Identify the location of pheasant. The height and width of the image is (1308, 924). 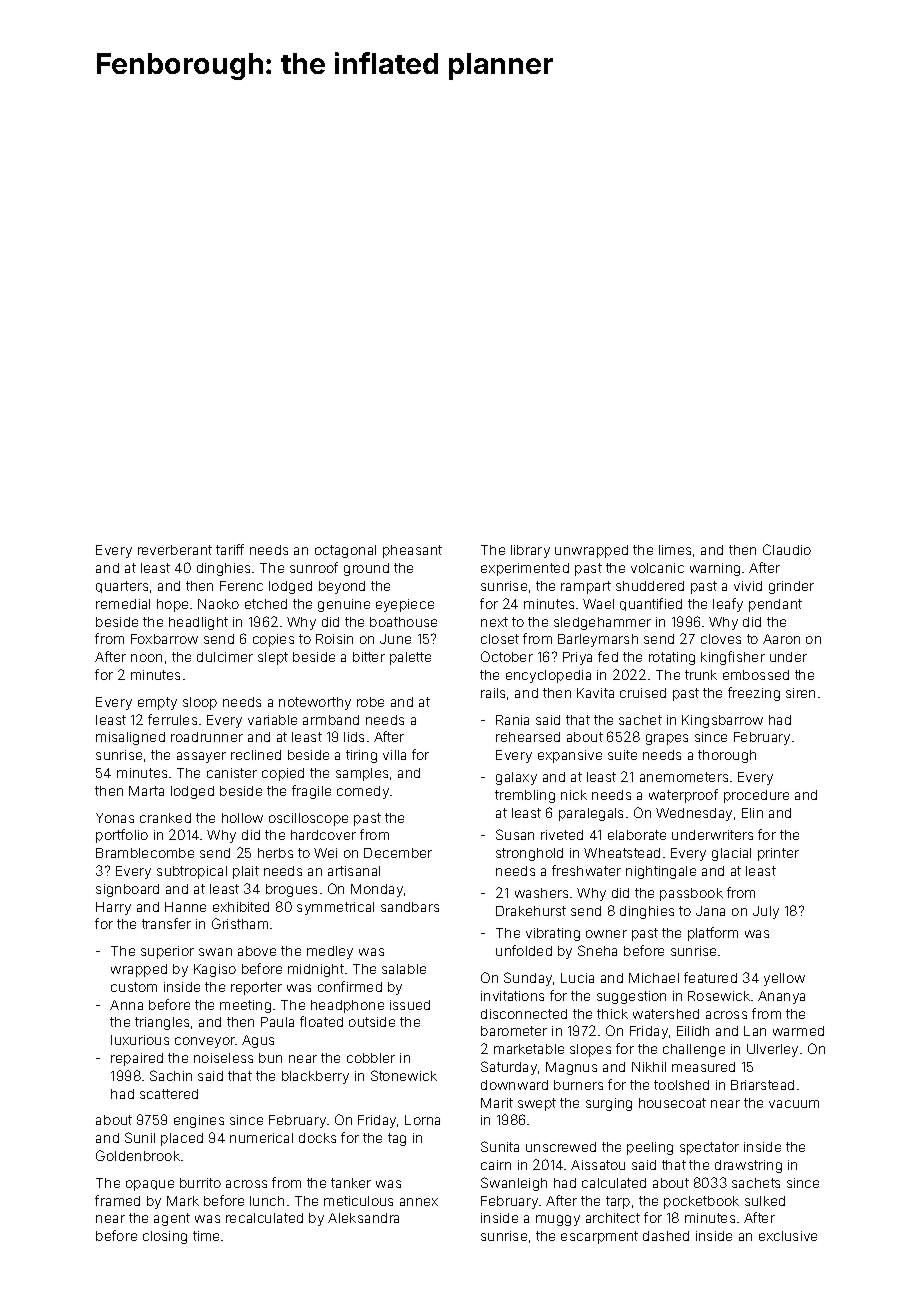
(412, 551).
